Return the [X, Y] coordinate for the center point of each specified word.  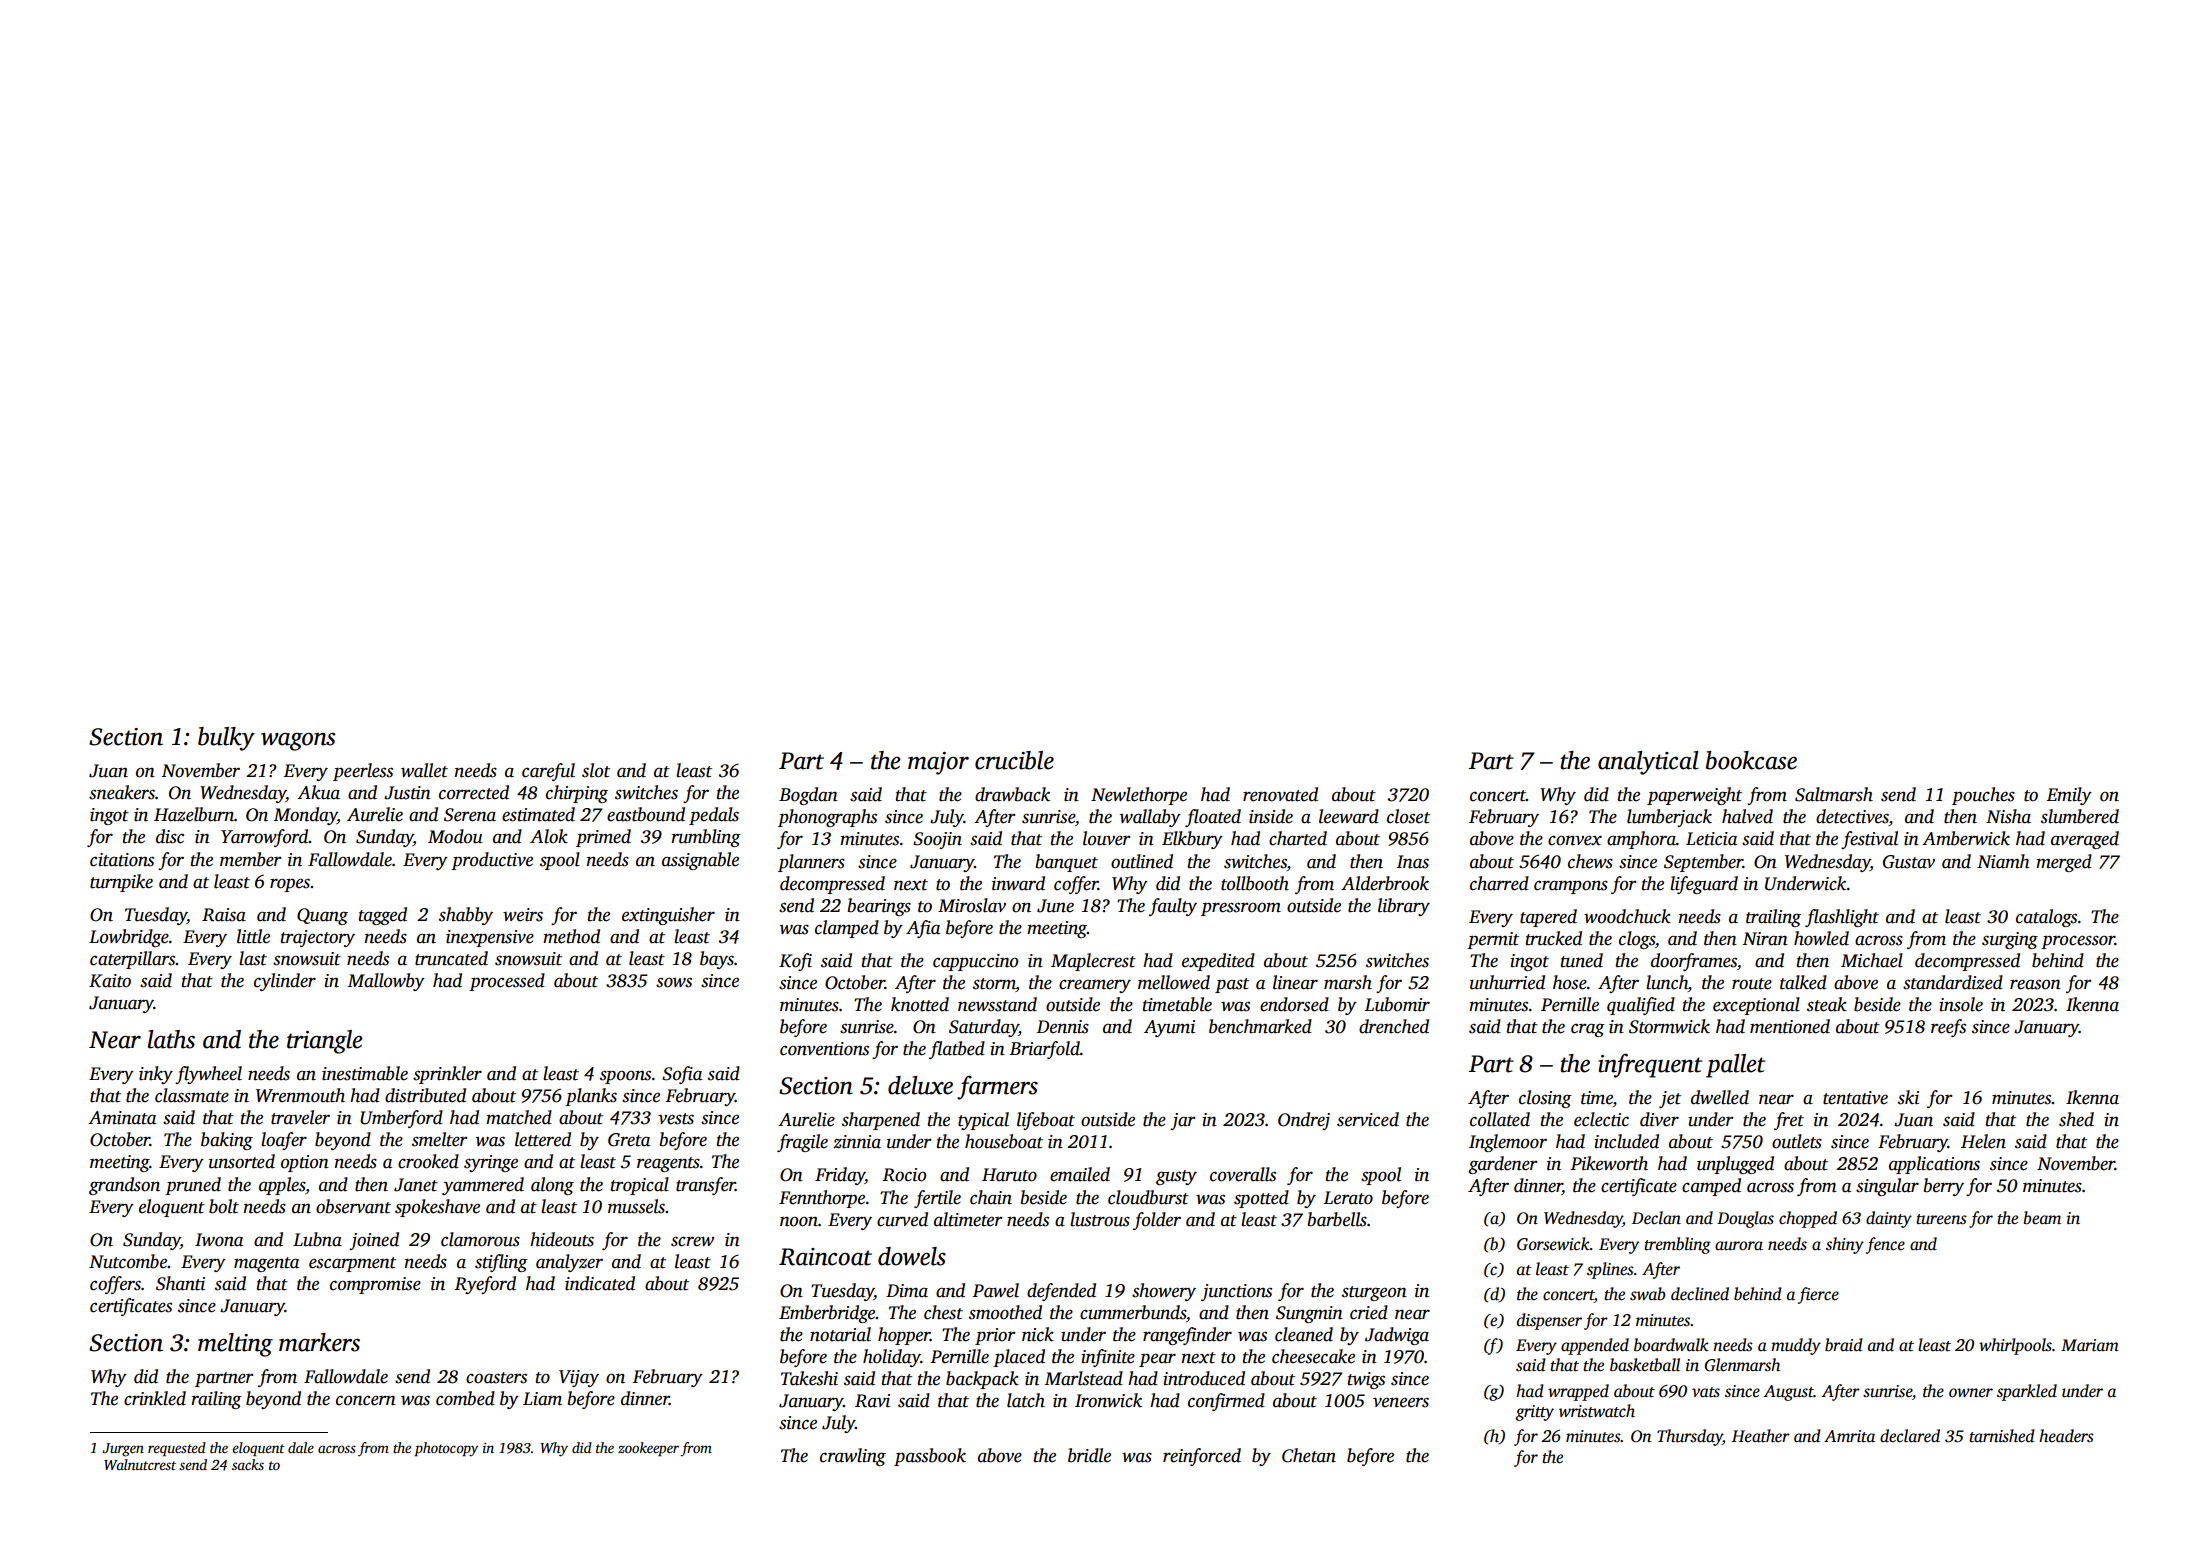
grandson [124, 1186]
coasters [496, 1378]
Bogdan [808, 796]
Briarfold [1044, 1050]
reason [2035, 984]
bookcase [1751, 760]
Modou [455, 836]
